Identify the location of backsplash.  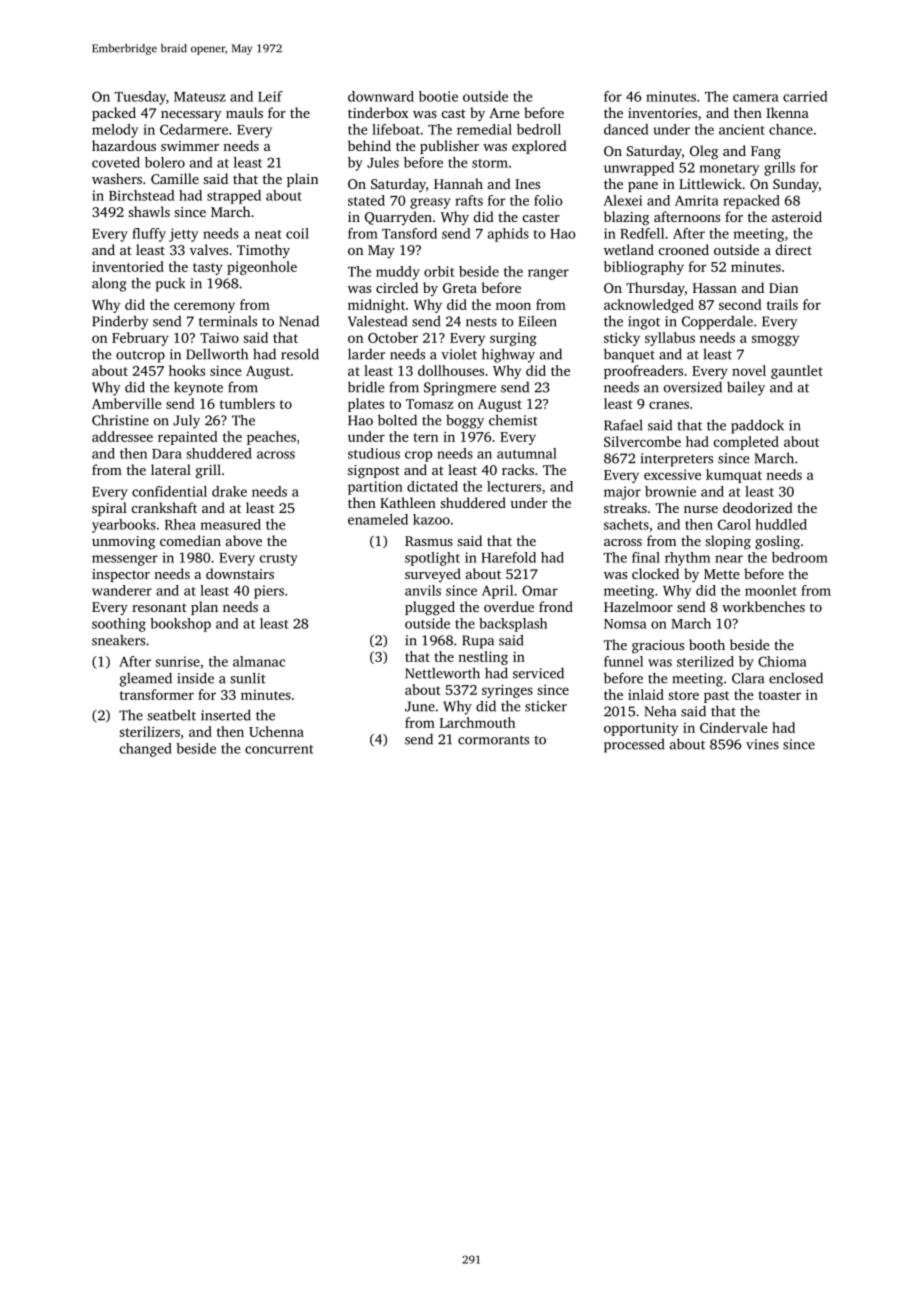
(513, 625).
